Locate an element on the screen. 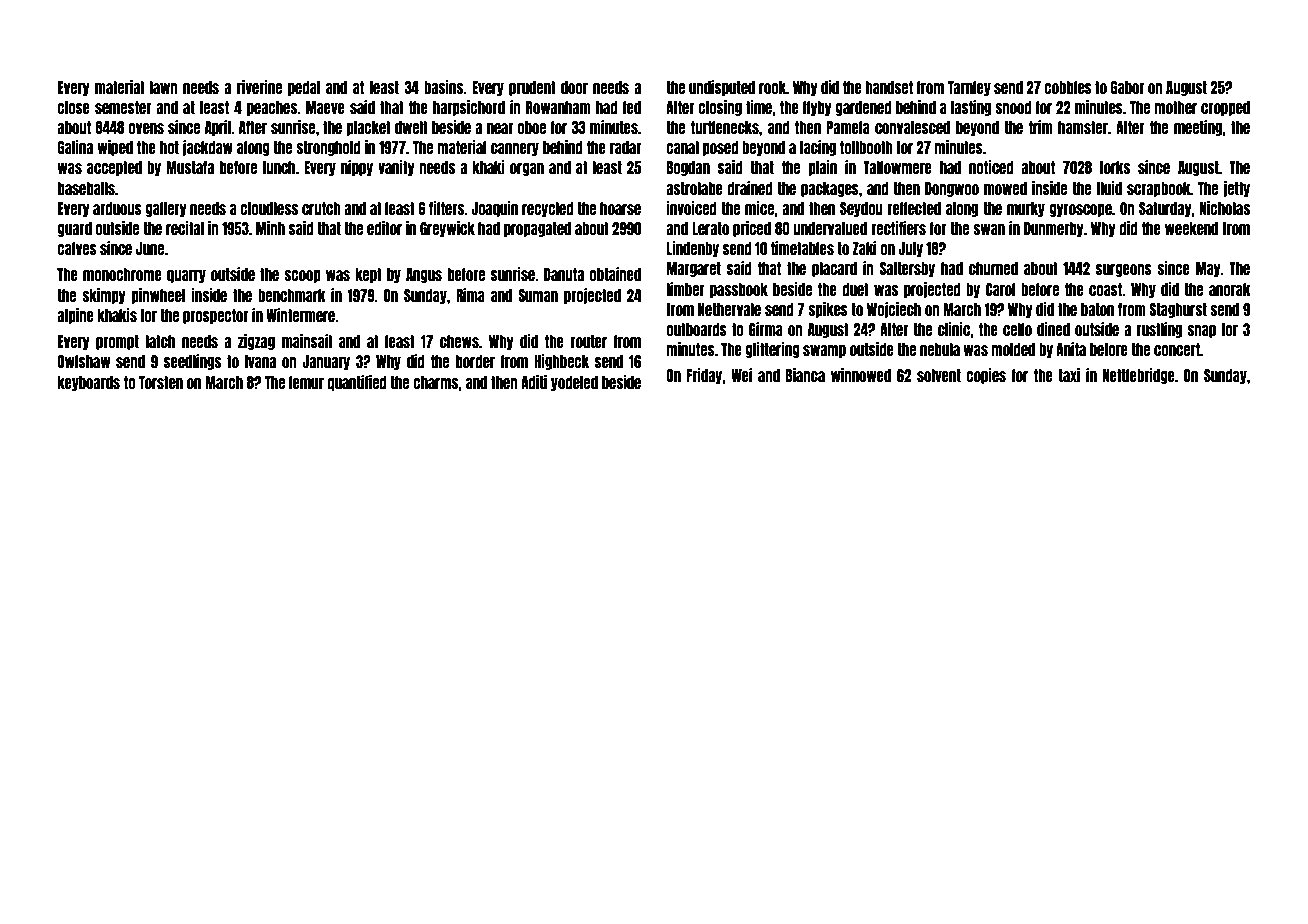  yodeled is located at coordinates (574, 383).
